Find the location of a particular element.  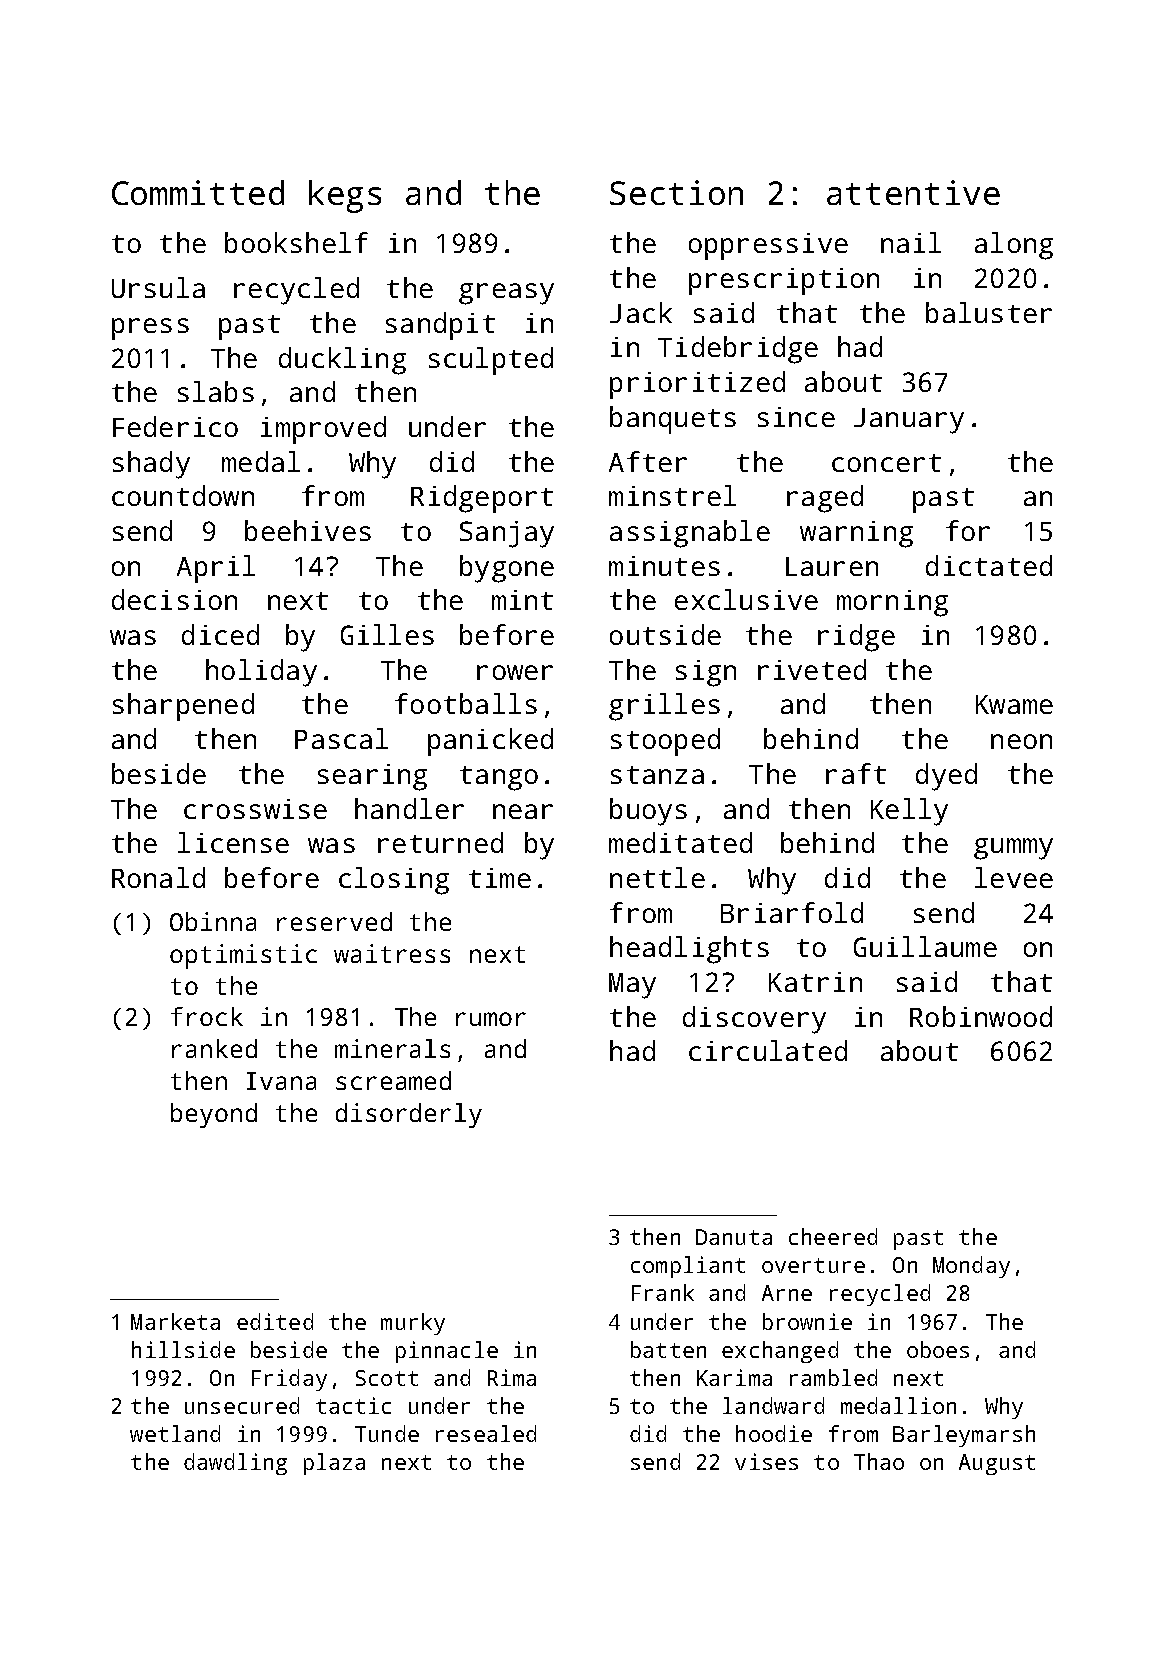

Committed is located at coordinates (198, 192).
